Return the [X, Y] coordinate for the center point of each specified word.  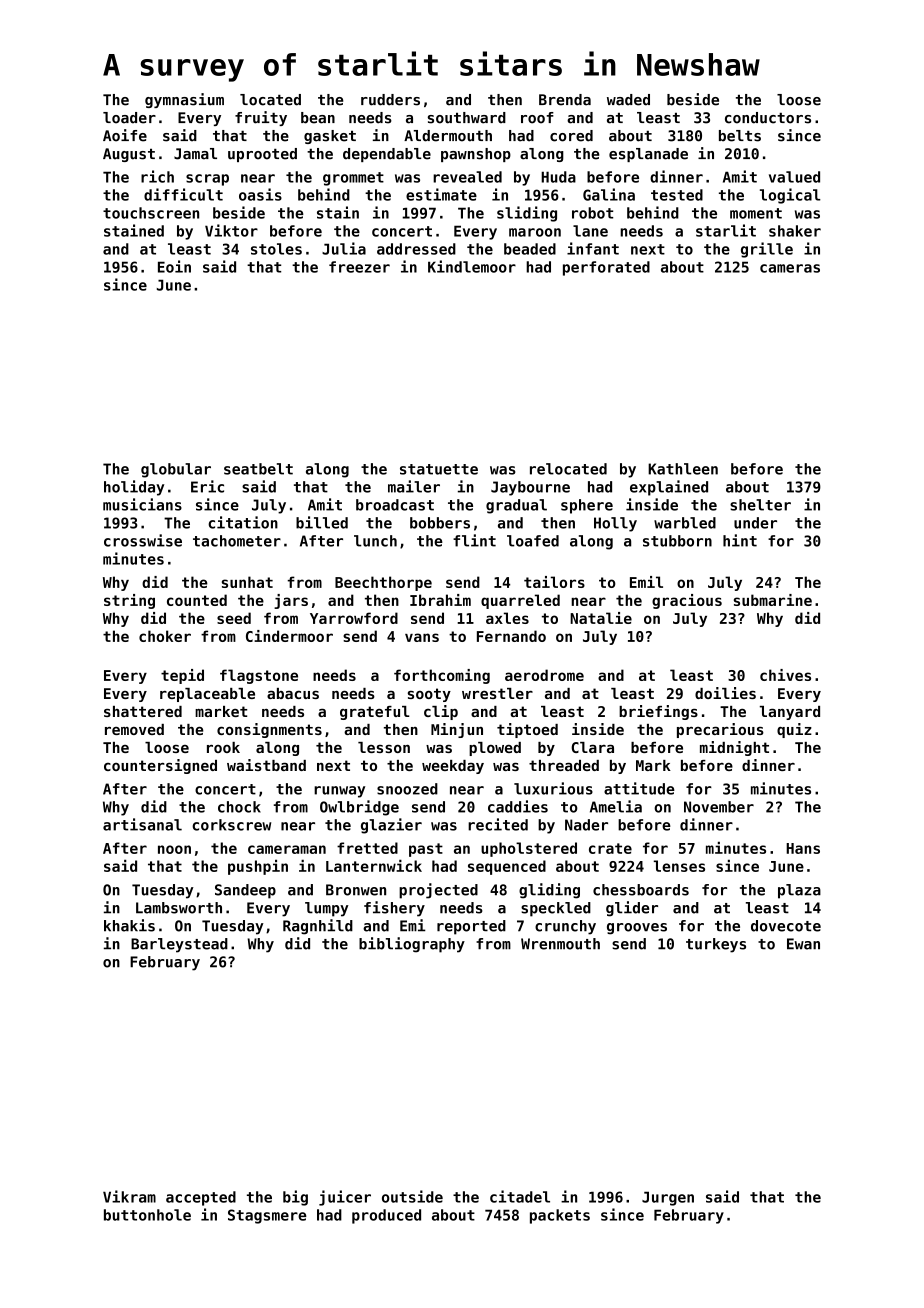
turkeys [716, 945]
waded [628, 100]
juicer [345, 1198]
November [719, 807]
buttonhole [147, 1215]
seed [234, 618]
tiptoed [527, 730]
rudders [390, 100]
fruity [261, 118]
